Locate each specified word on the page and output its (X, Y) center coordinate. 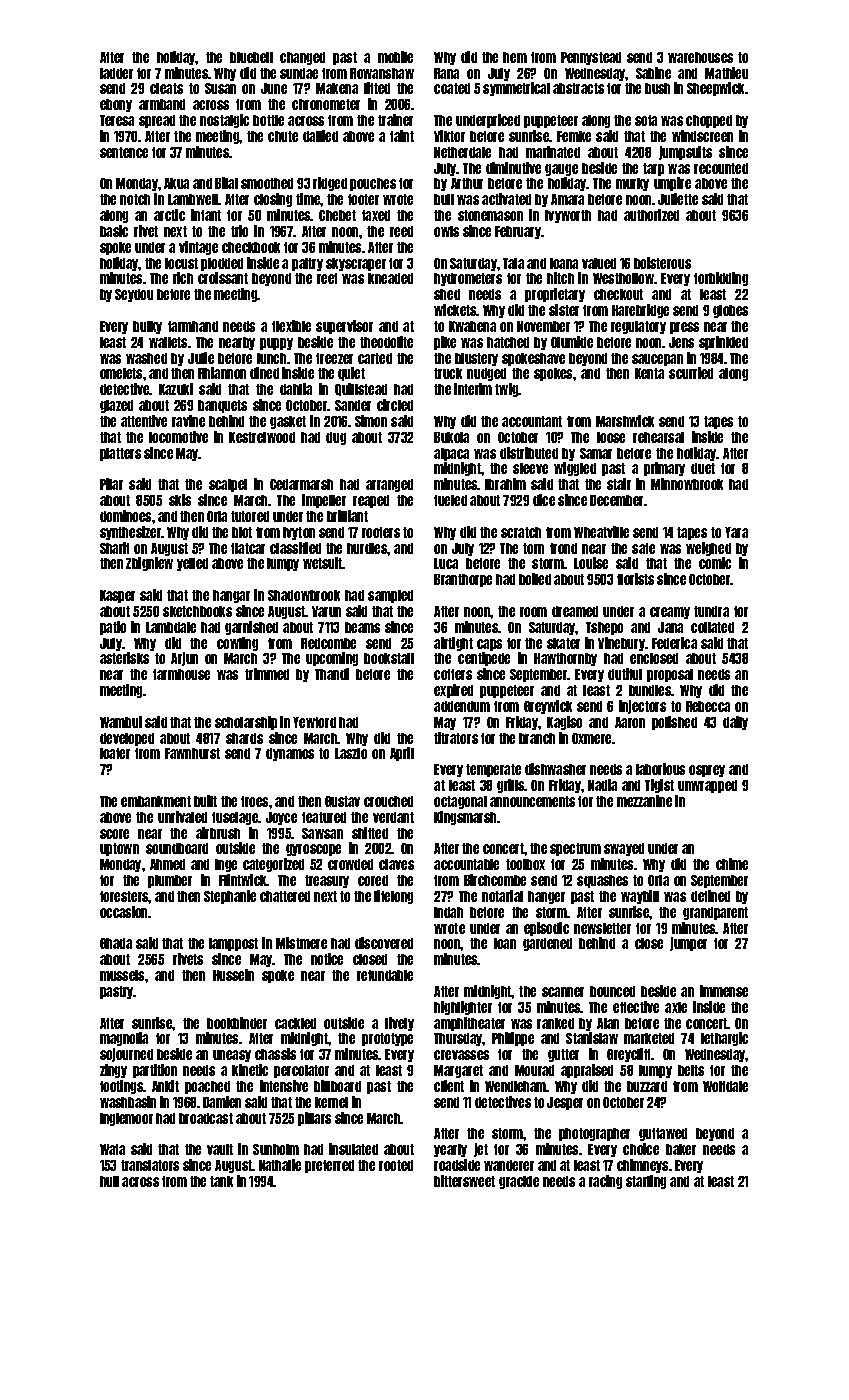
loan (505, 943)
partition (155, 1071)
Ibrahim (505, 484)
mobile (395, 57)
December (616, 500)
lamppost (233, 944)
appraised (587, 1071)
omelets (121, 373)
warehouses (700, 57)
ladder (116, 73)
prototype (387, 1039)
